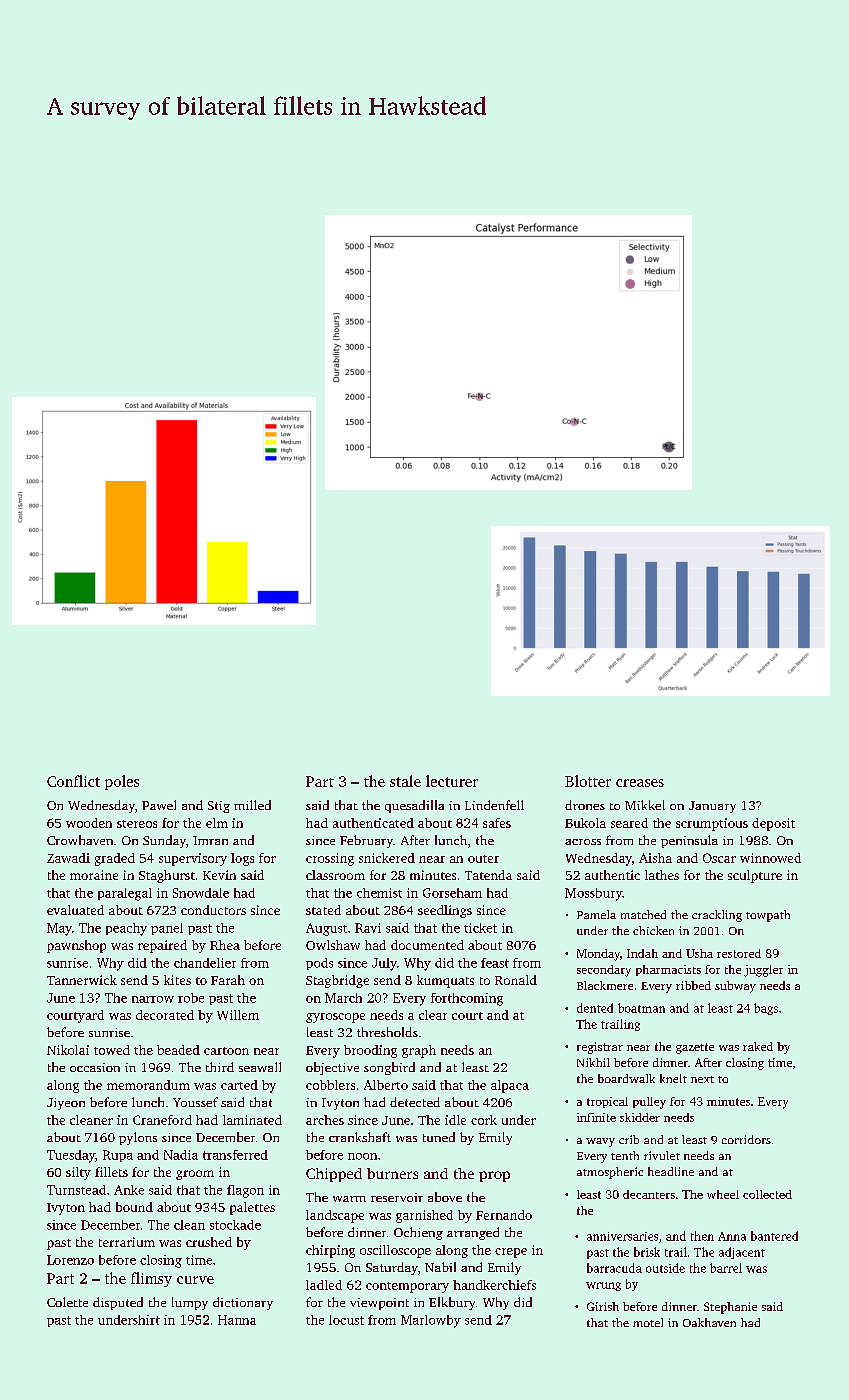 This screenshot has height=1400, width=849. Describe the element at coordinates (118, 1303) in the screenshot. I see `disputed` at that location.
